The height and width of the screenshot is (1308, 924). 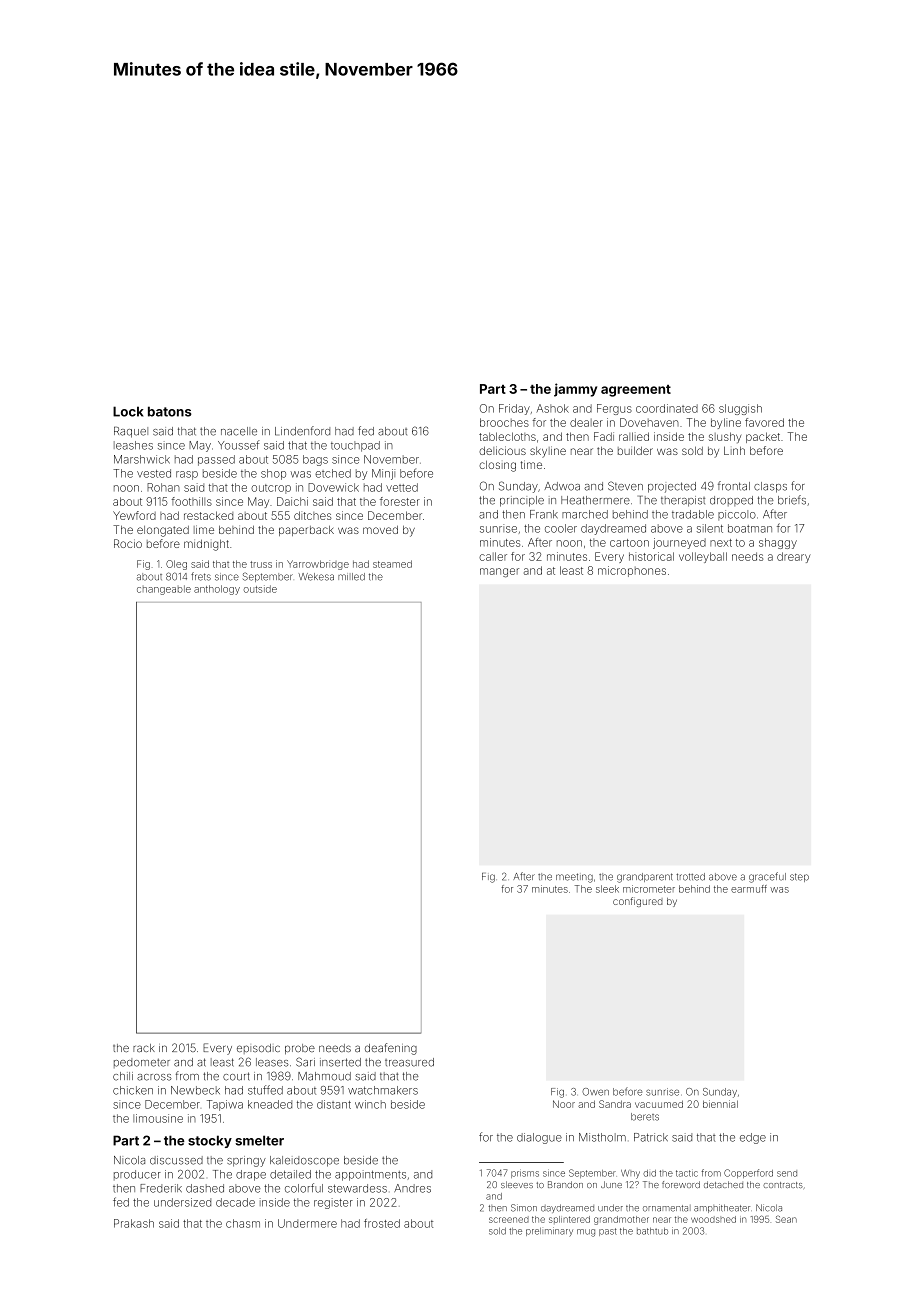 What do you see at coordinates (380, 530) in the screenshot?
I see `moved` at bounding box center [380, 530].
